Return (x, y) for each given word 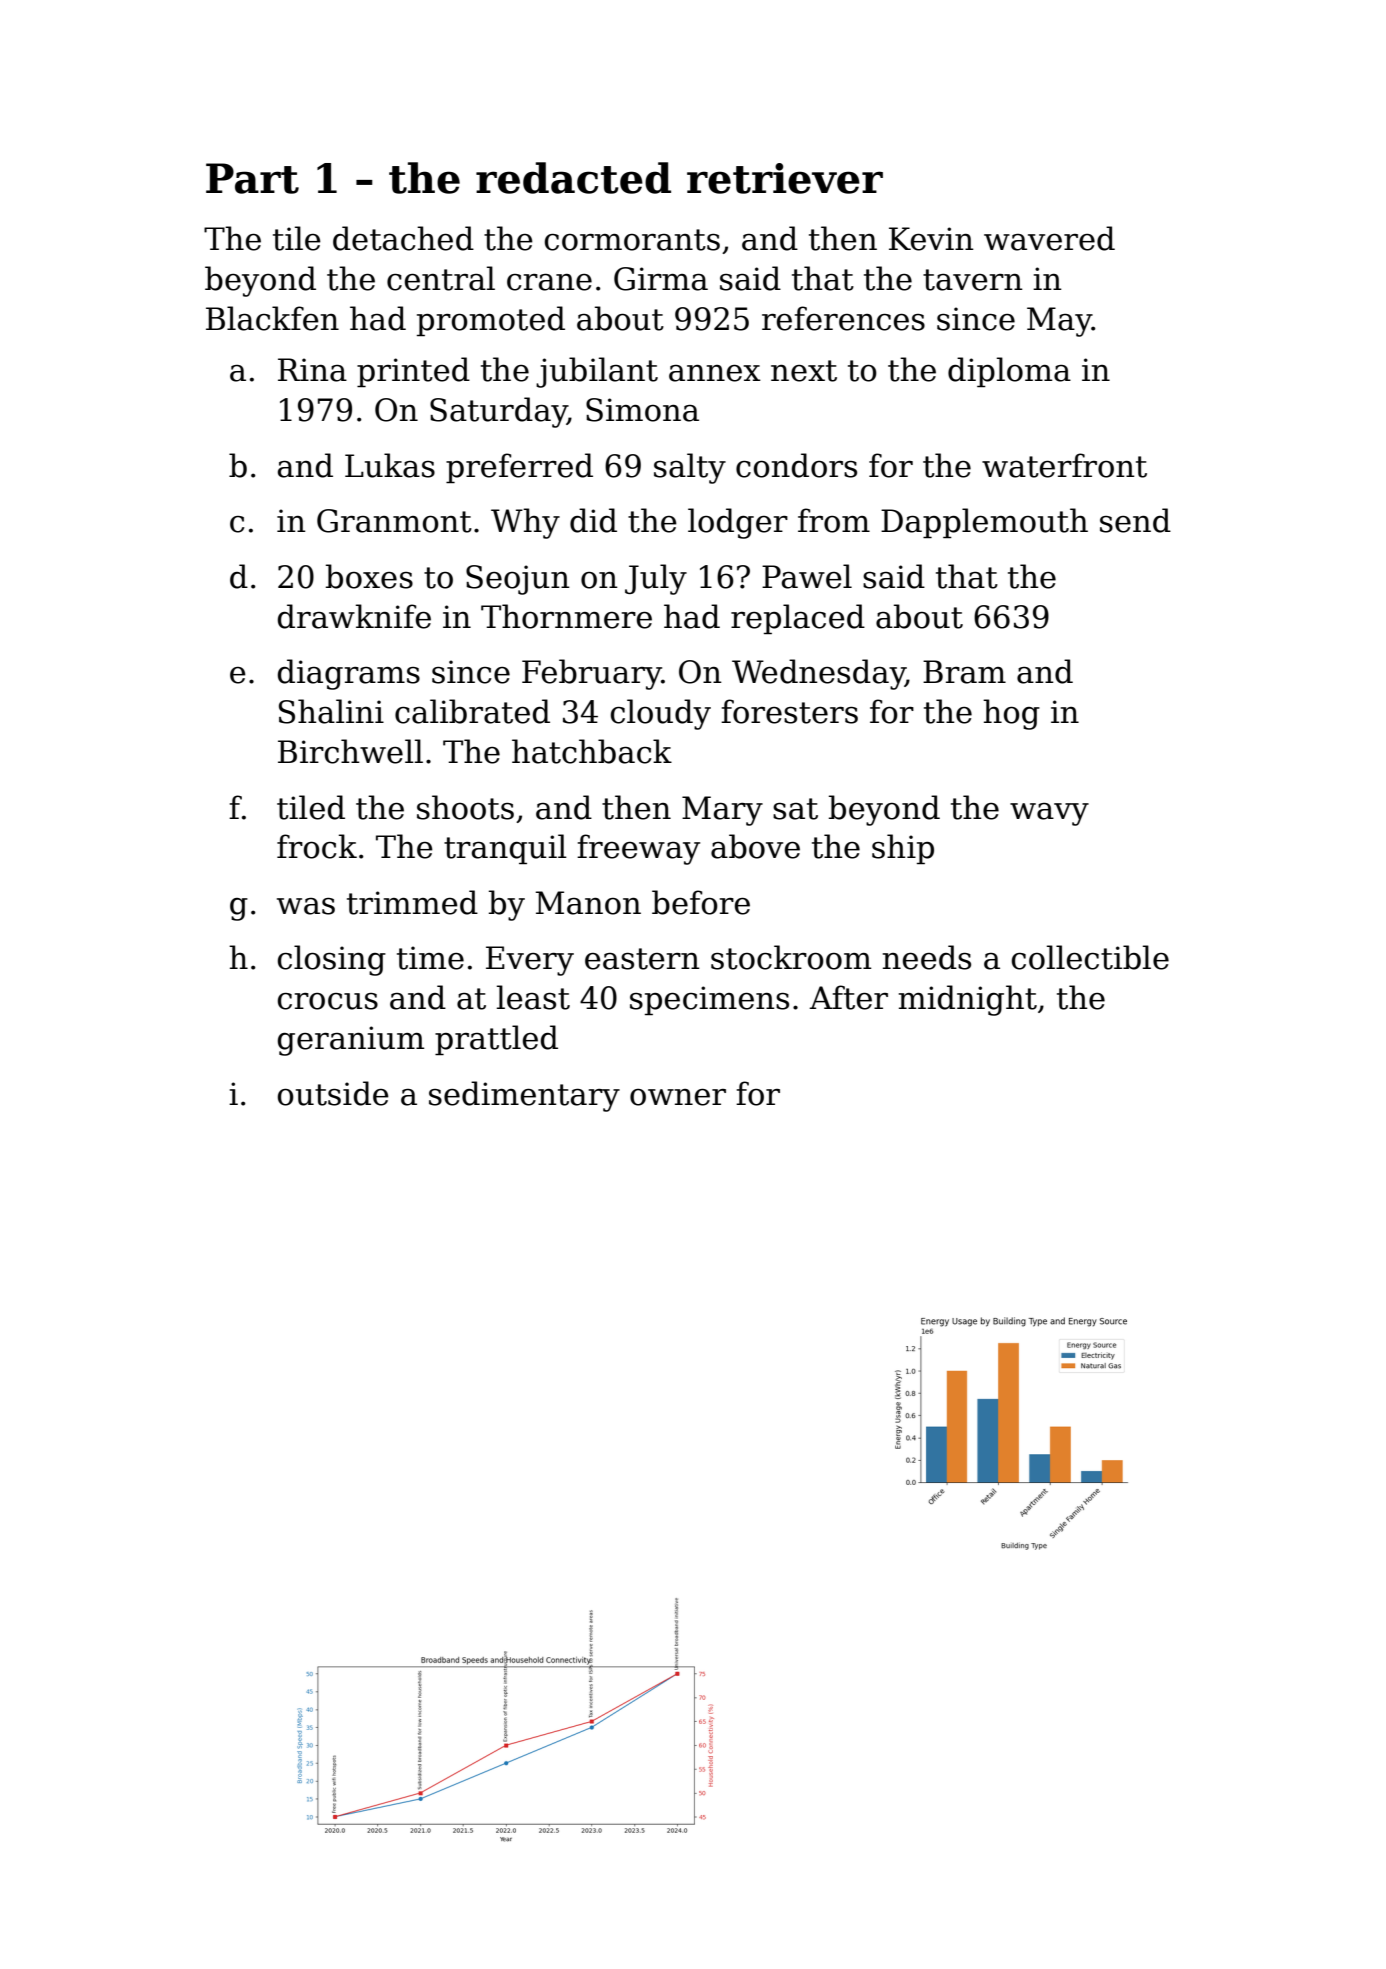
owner (678, 1097)
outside (333, 1093)
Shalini (331, 711)
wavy (1049, 814)
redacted (573, 178)
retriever (785, 178)
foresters (789, 711)
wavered (1049, 238)
